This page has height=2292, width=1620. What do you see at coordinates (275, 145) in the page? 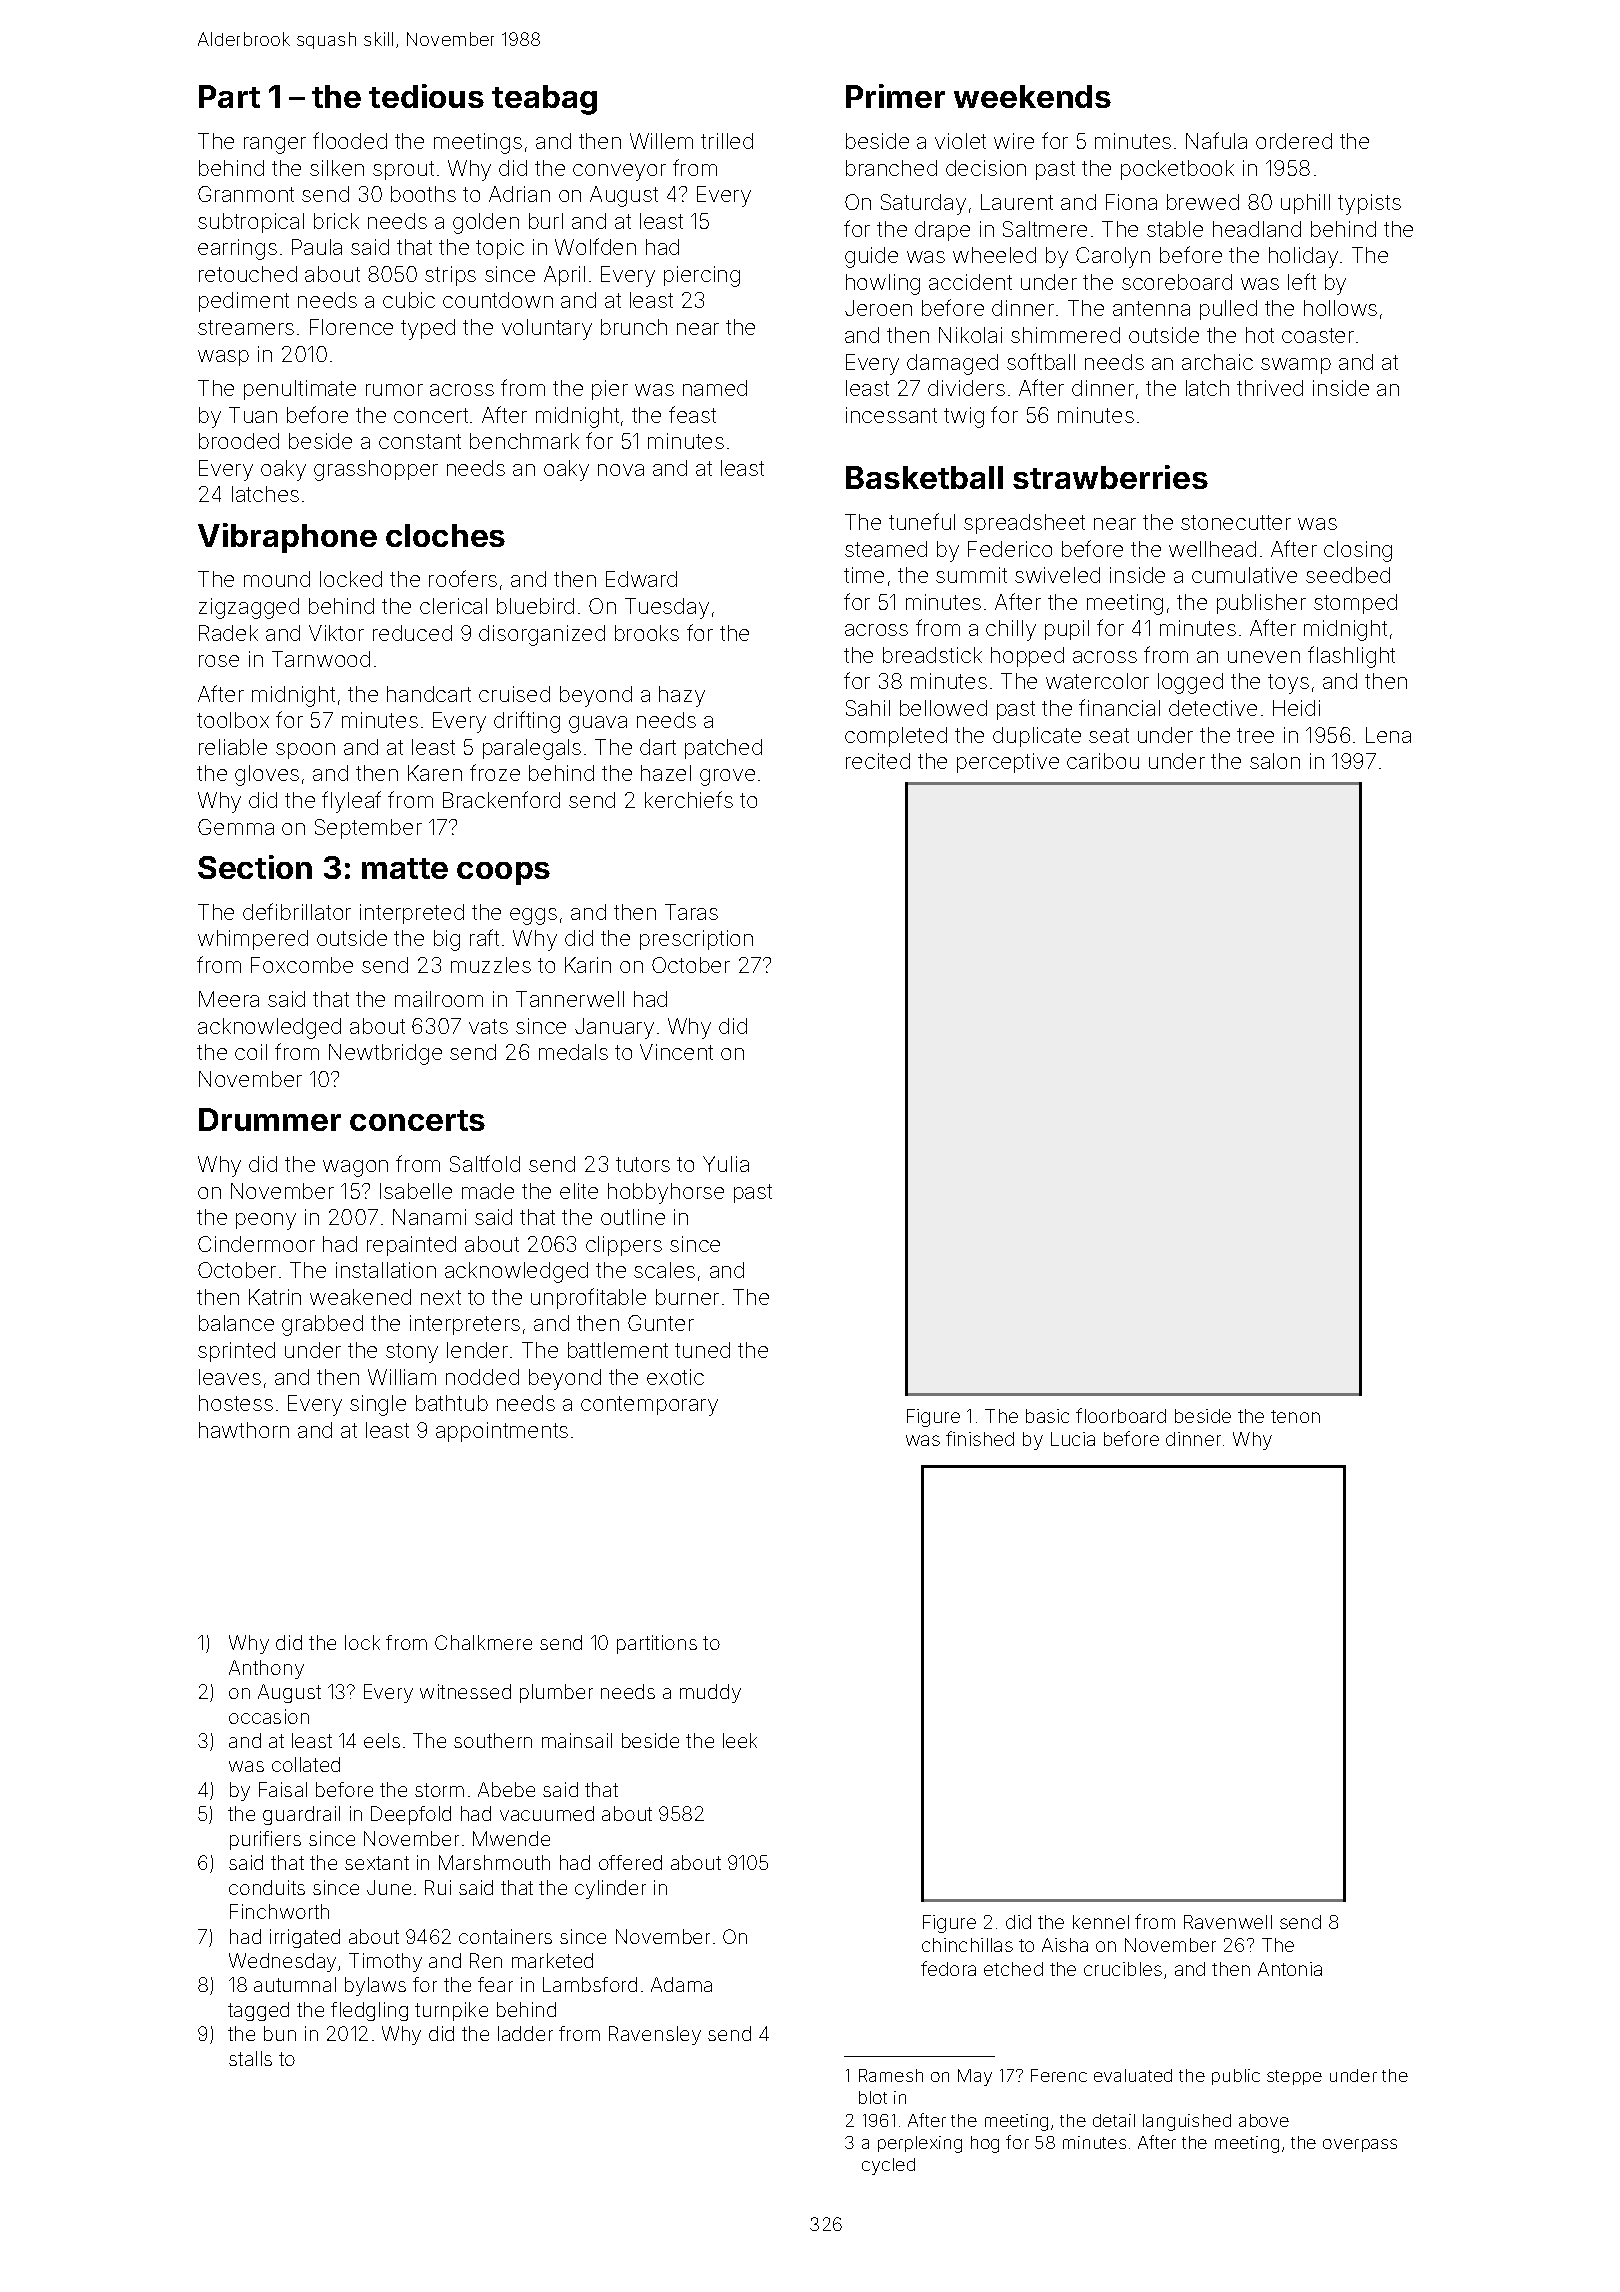
I see `ranger` at bounding box center [275, 145].
